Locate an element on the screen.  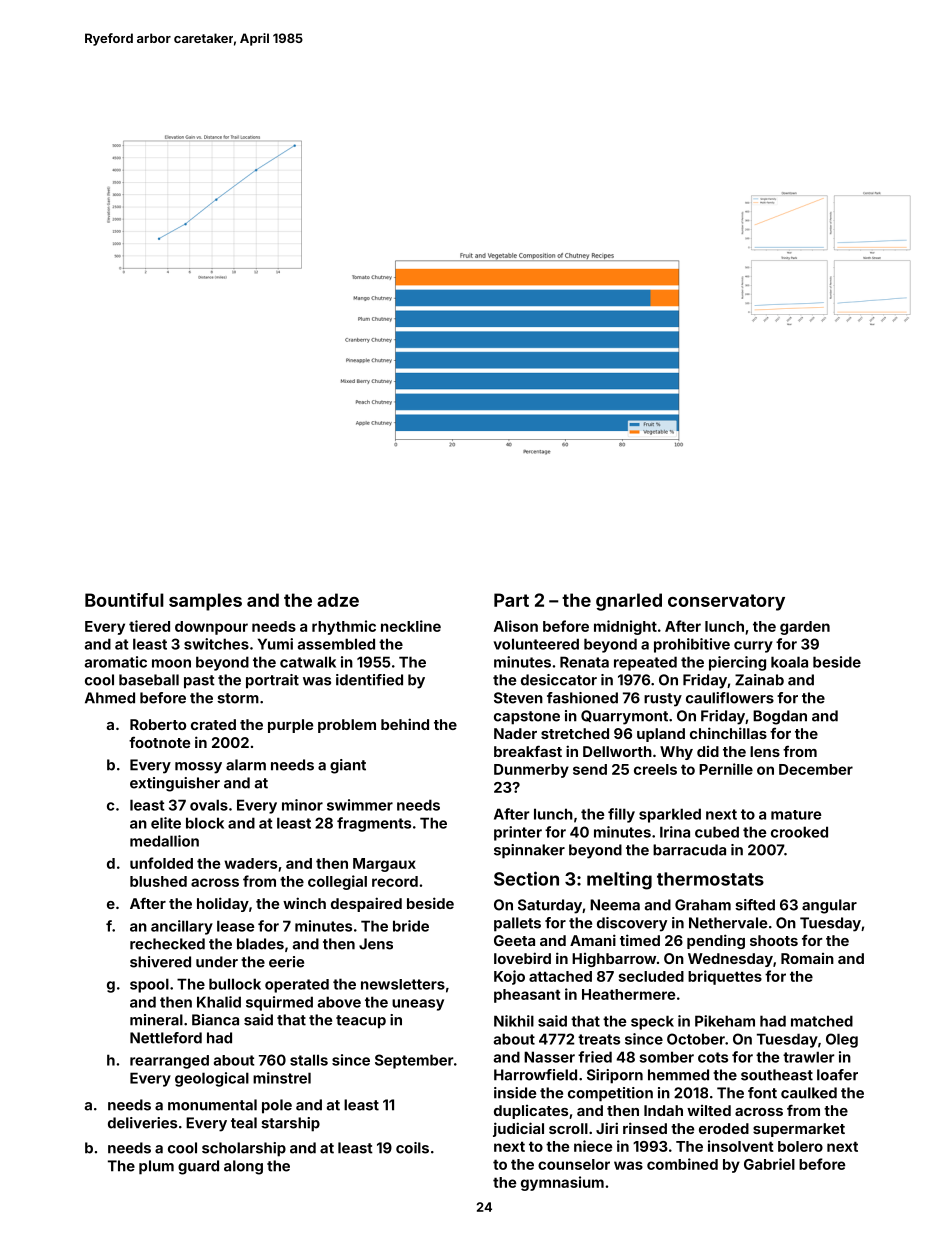
Part is located at coordinates (511, 600).
